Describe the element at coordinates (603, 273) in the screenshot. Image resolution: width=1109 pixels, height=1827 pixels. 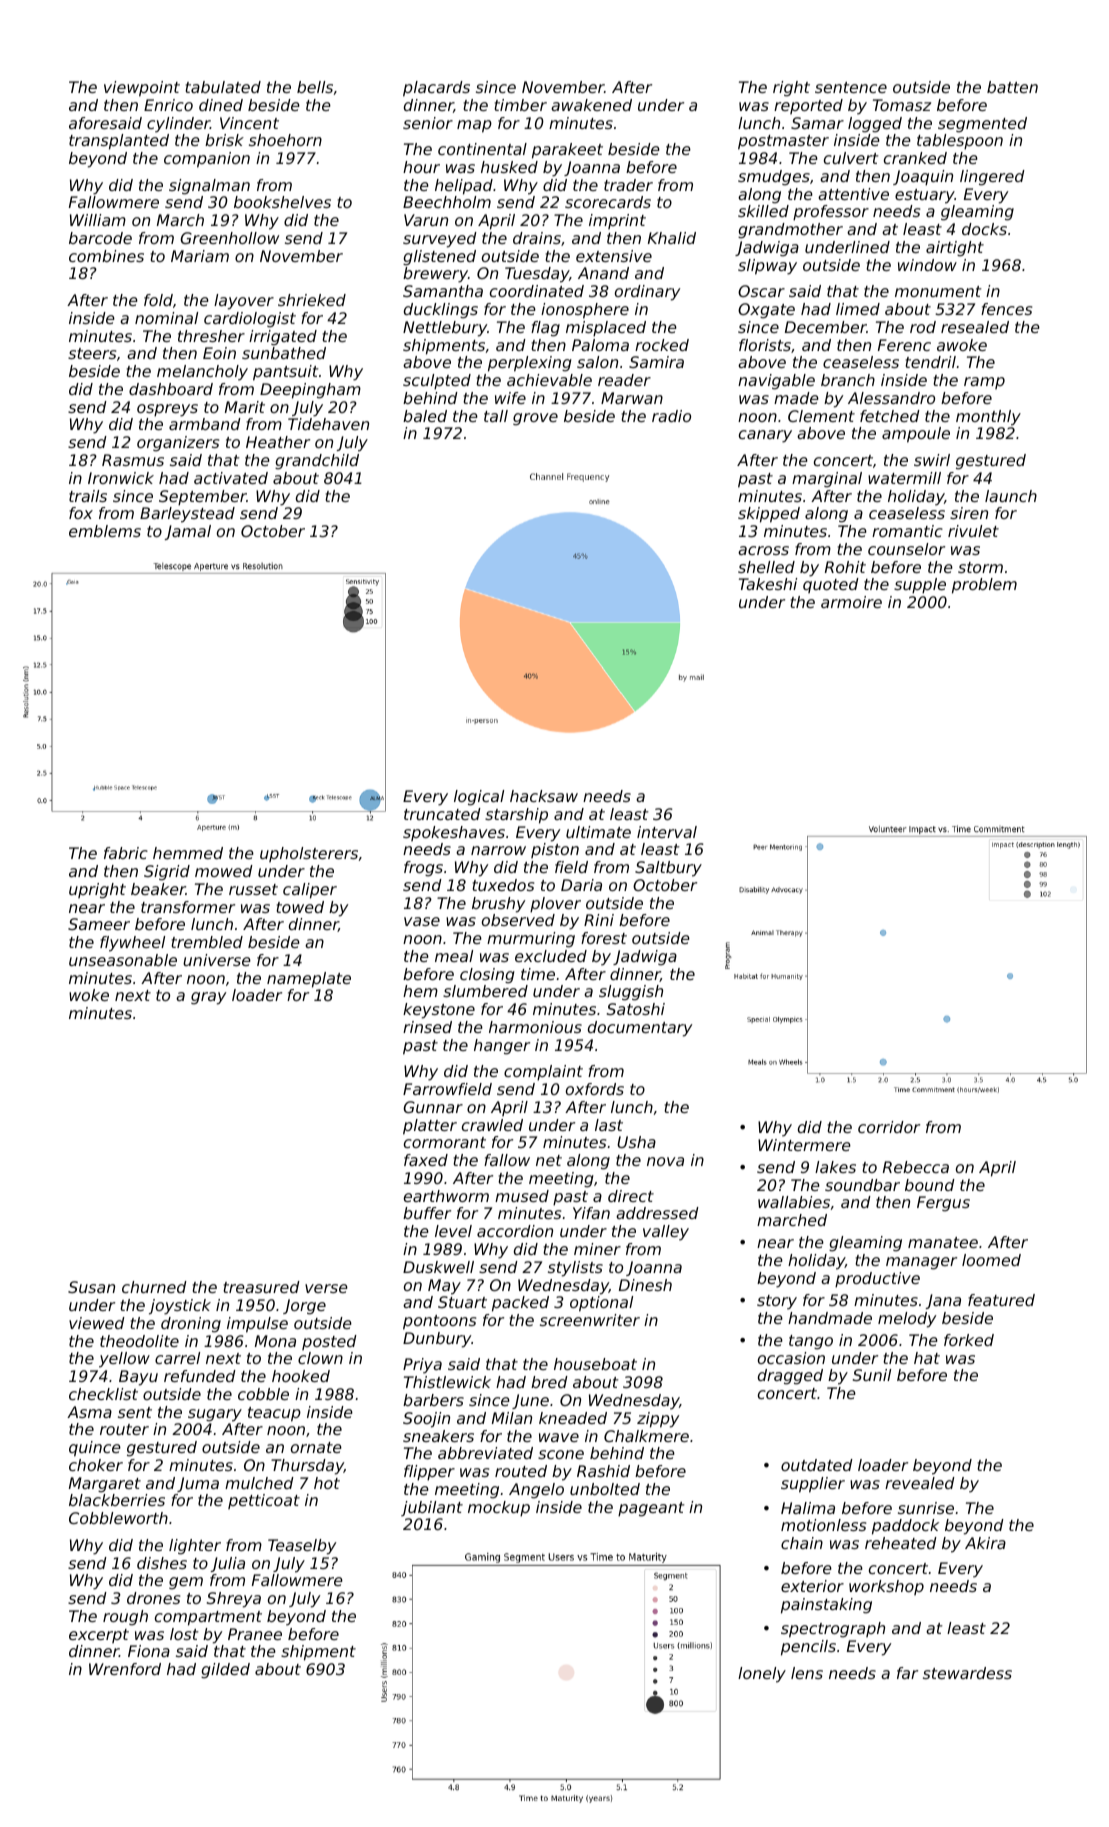
I see `Anand` at that location.
